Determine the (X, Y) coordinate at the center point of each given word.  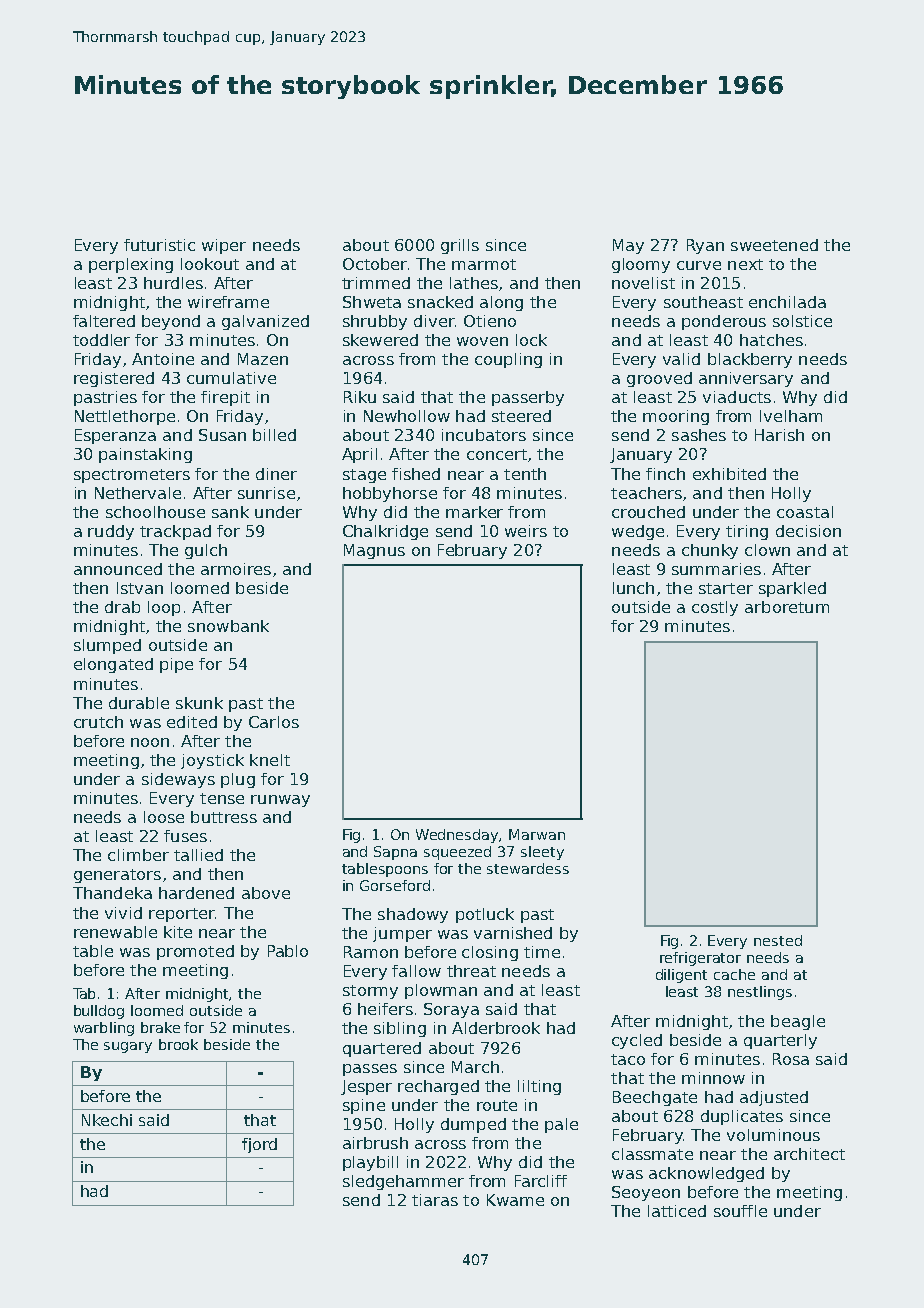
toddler (101, 340)
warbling (104, 1029)
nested (778, 940)
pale (561, 1125)
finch (665, 474)
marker (474, 512)
